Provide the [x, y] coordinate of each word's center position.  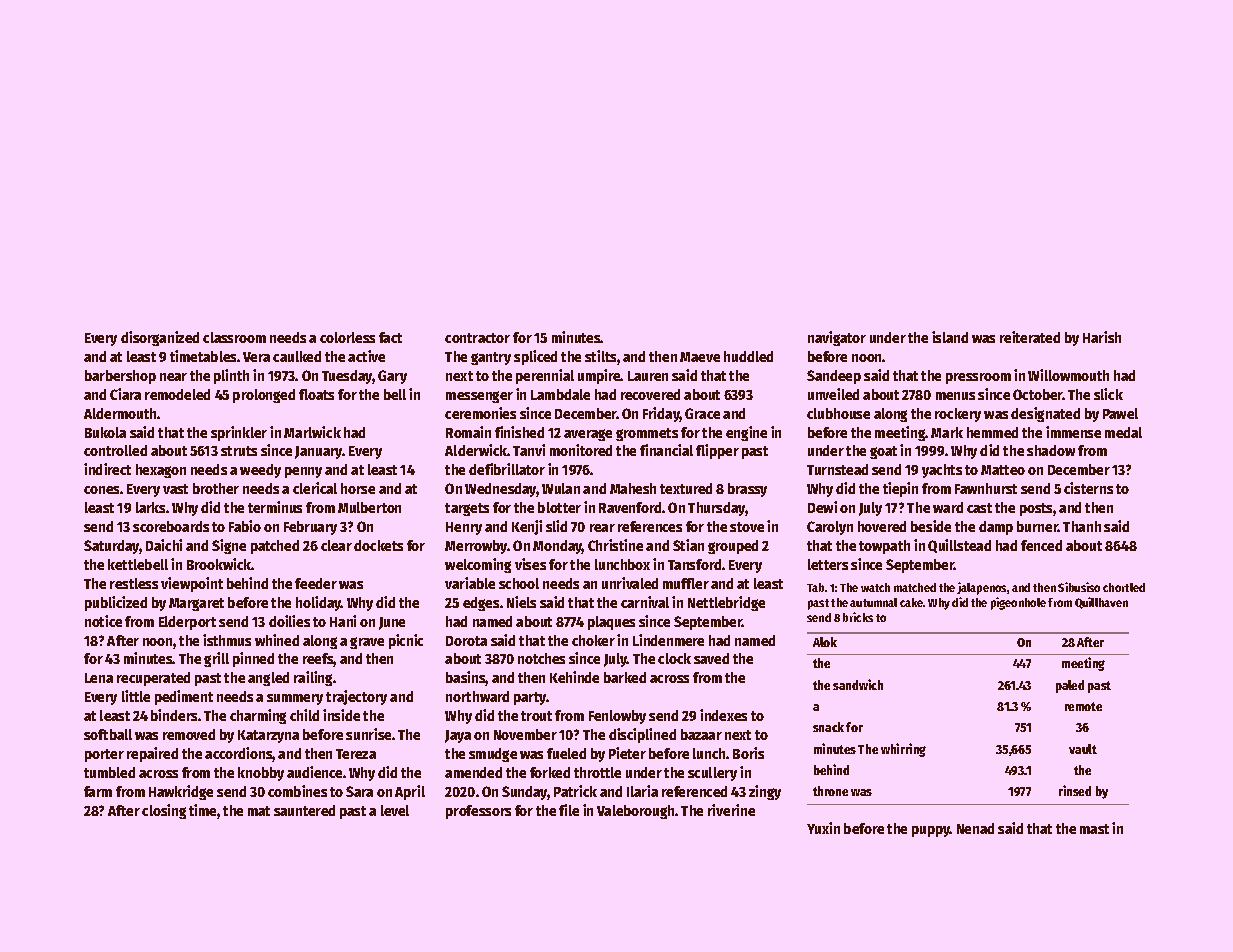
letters [828, 564]
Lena [99, 678]
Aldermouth [120, 413]
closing [164, 811]
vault [1083, 749]
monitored [581, 450]
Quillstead [959, 546]
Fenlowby [617, 717]
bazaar [701, 734]
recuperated [153, 679]
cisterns [1088, 488]
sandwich [858, 684]
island [950, 337]
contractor [477, 338]
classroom [234, 337]
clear [336, 545]
